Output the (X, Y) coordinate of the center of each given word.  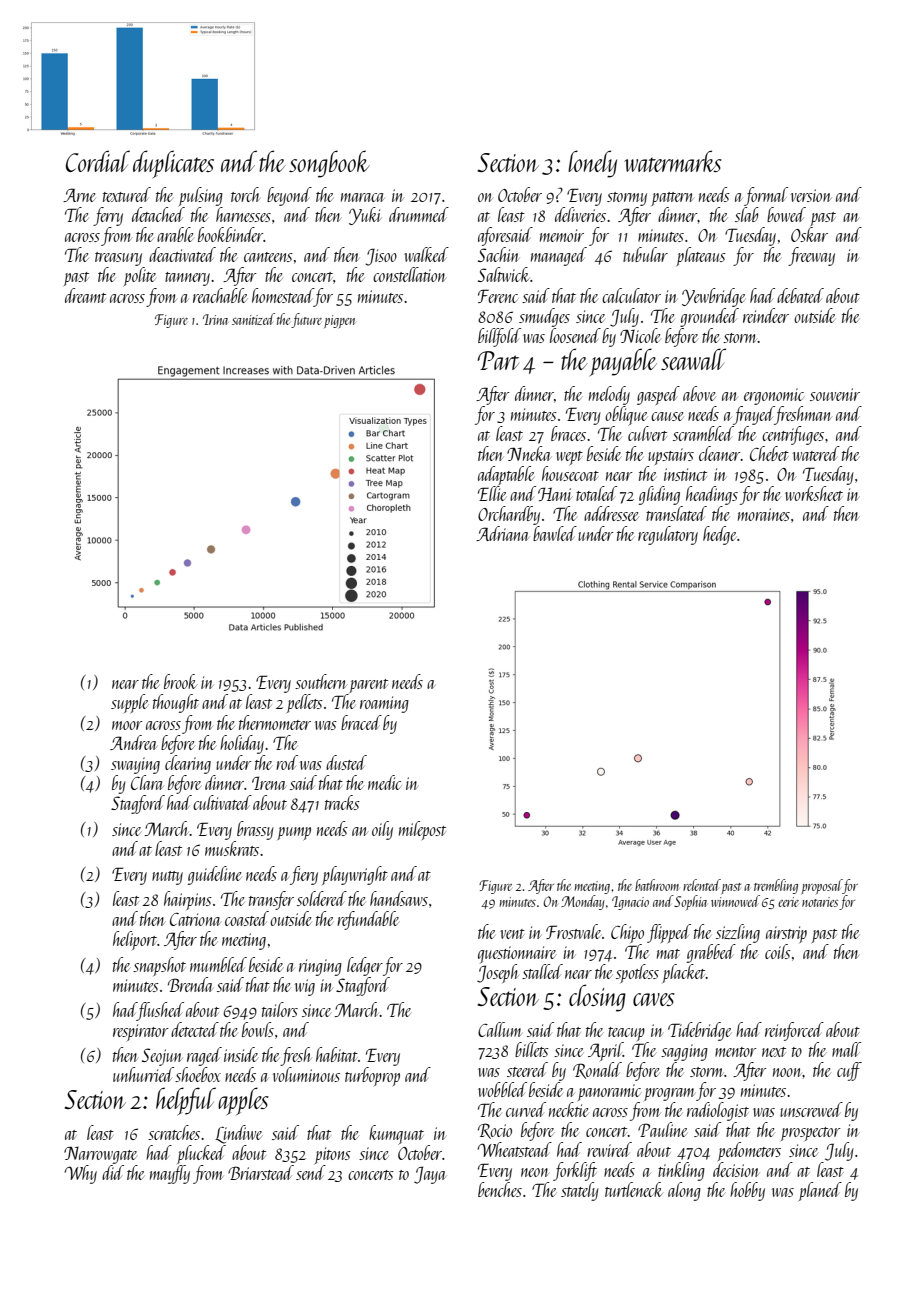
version (811, 195)
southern (321, 681)
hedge (719, 535)
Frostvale (573, 931)
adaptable (506, 475)
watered (816, 453)
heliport (135, 940)
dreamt (85, 295)
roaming (384, 704)
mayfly (170, 1174)
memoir (562, 235)
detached (158, 214)
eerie (788, 902)
